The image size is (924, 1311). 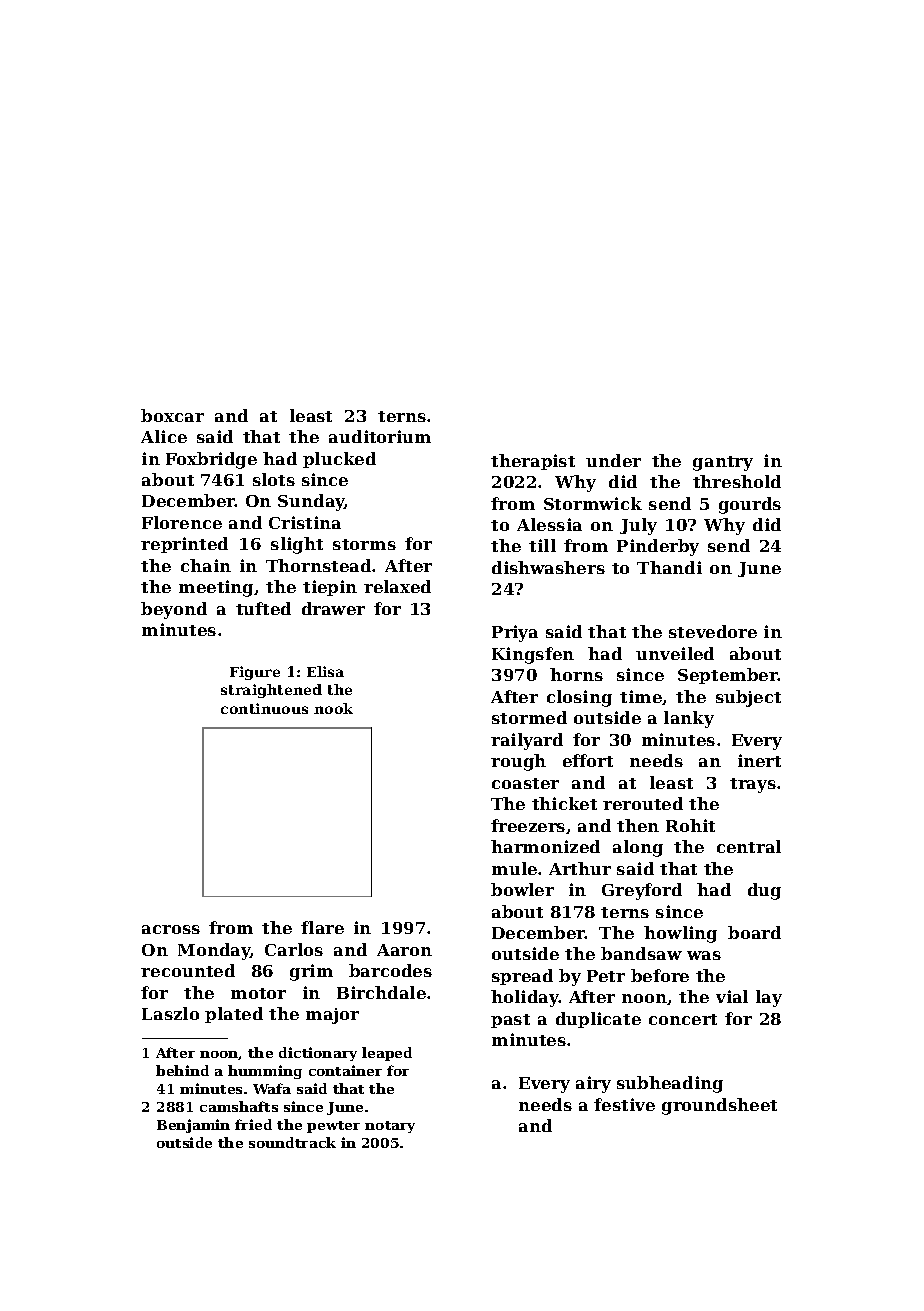 What do you see at coordinates (172, 415) in the screenshot?
I see `boxcar` at bounding box center [172, 415].
